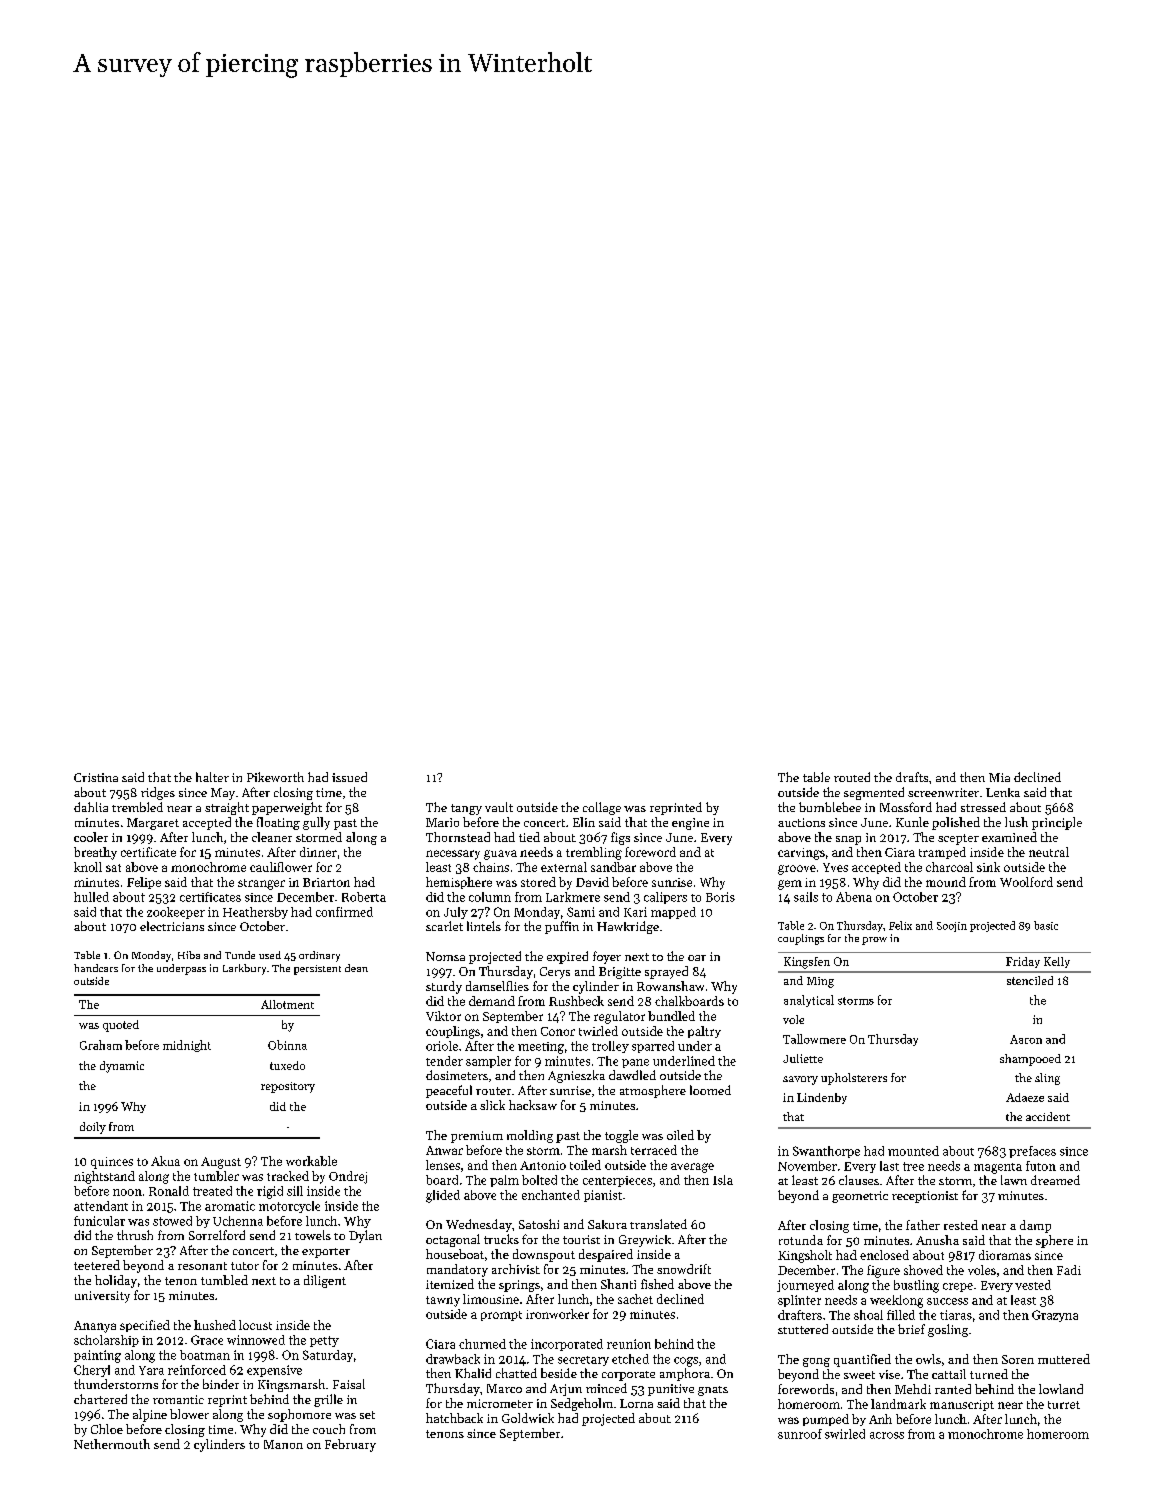  Describe the element at coordinates (287, 1045) in the screenshot. I see `Obinna` at that location.
